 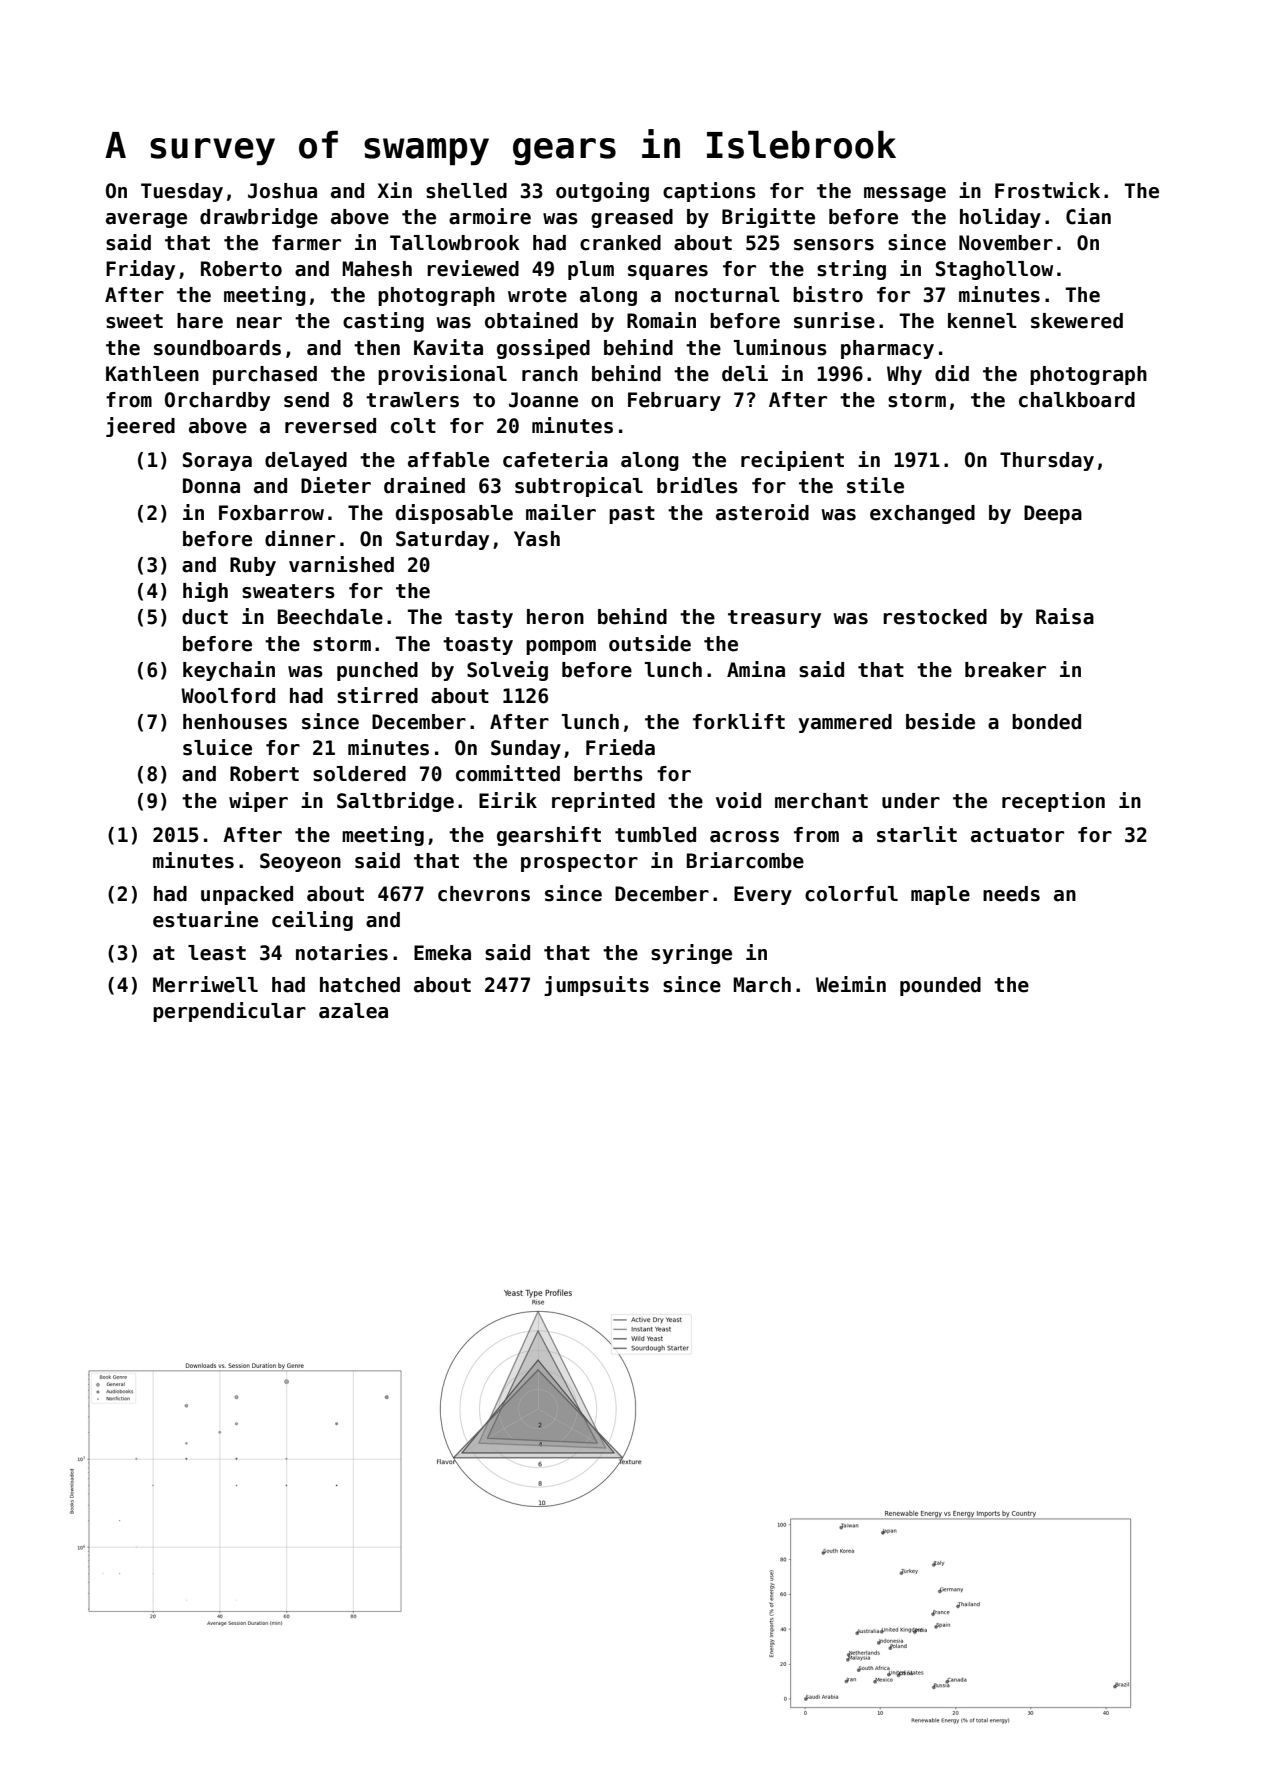 What do you see at coordinates (982, 321) in the screenshot?
I see `kennel` at bounding box center [982, 321].
